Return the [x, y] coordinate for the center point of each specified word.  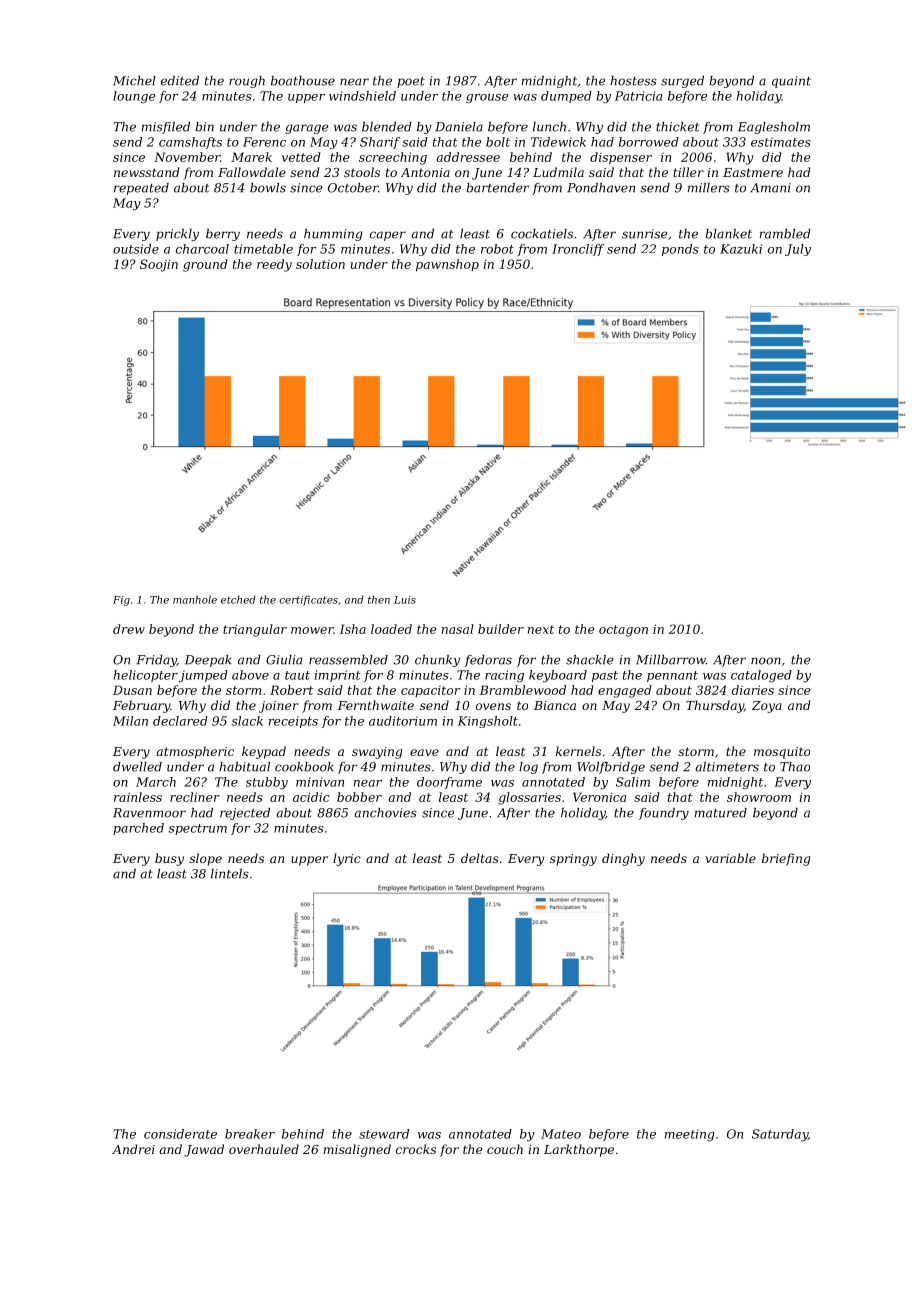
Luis [405, 600]
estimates [781, 142]
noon [766, 661]
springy [573, 860]
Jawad [204, 1150]
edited [180, 81]
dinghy [623, 859]
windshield [362, 96]
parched [138, 829]
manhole [195, 599]
